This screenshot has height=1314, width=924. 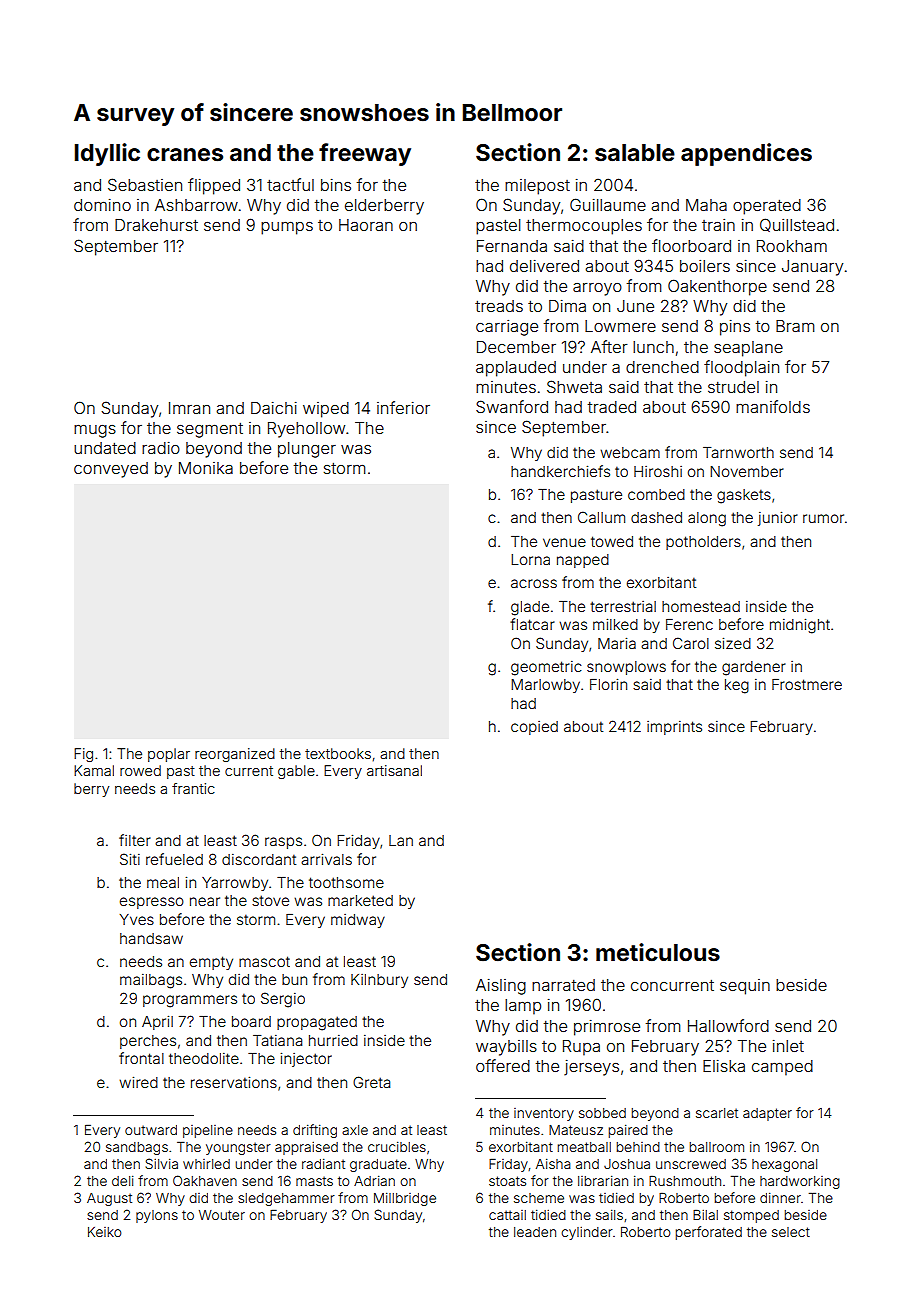 What do you see at coordinates (403, 407) in the screenshot?
I see `inferior` at bounding box center [403, 407].
